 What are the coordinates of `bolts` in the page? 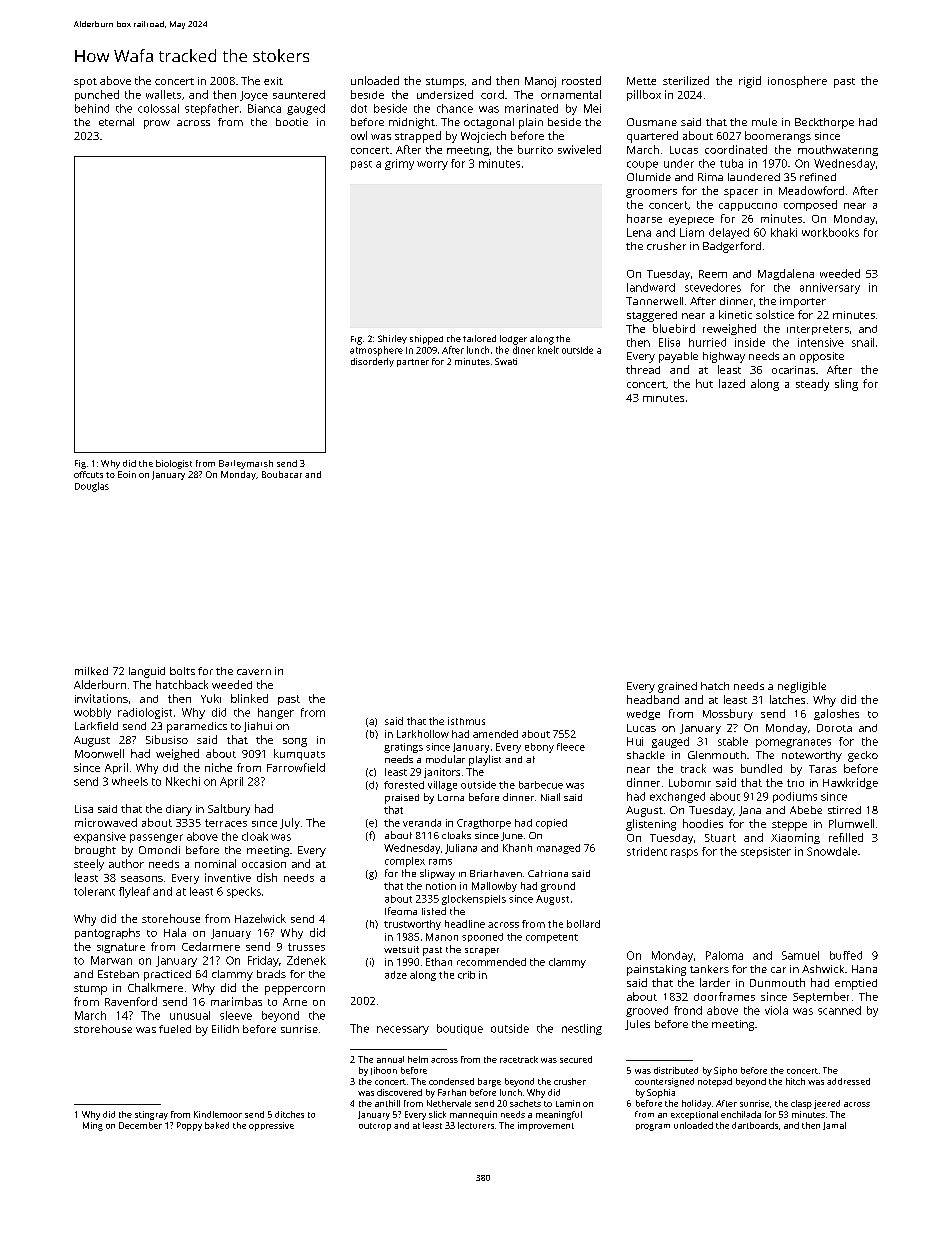 It's located at (182, 671).
